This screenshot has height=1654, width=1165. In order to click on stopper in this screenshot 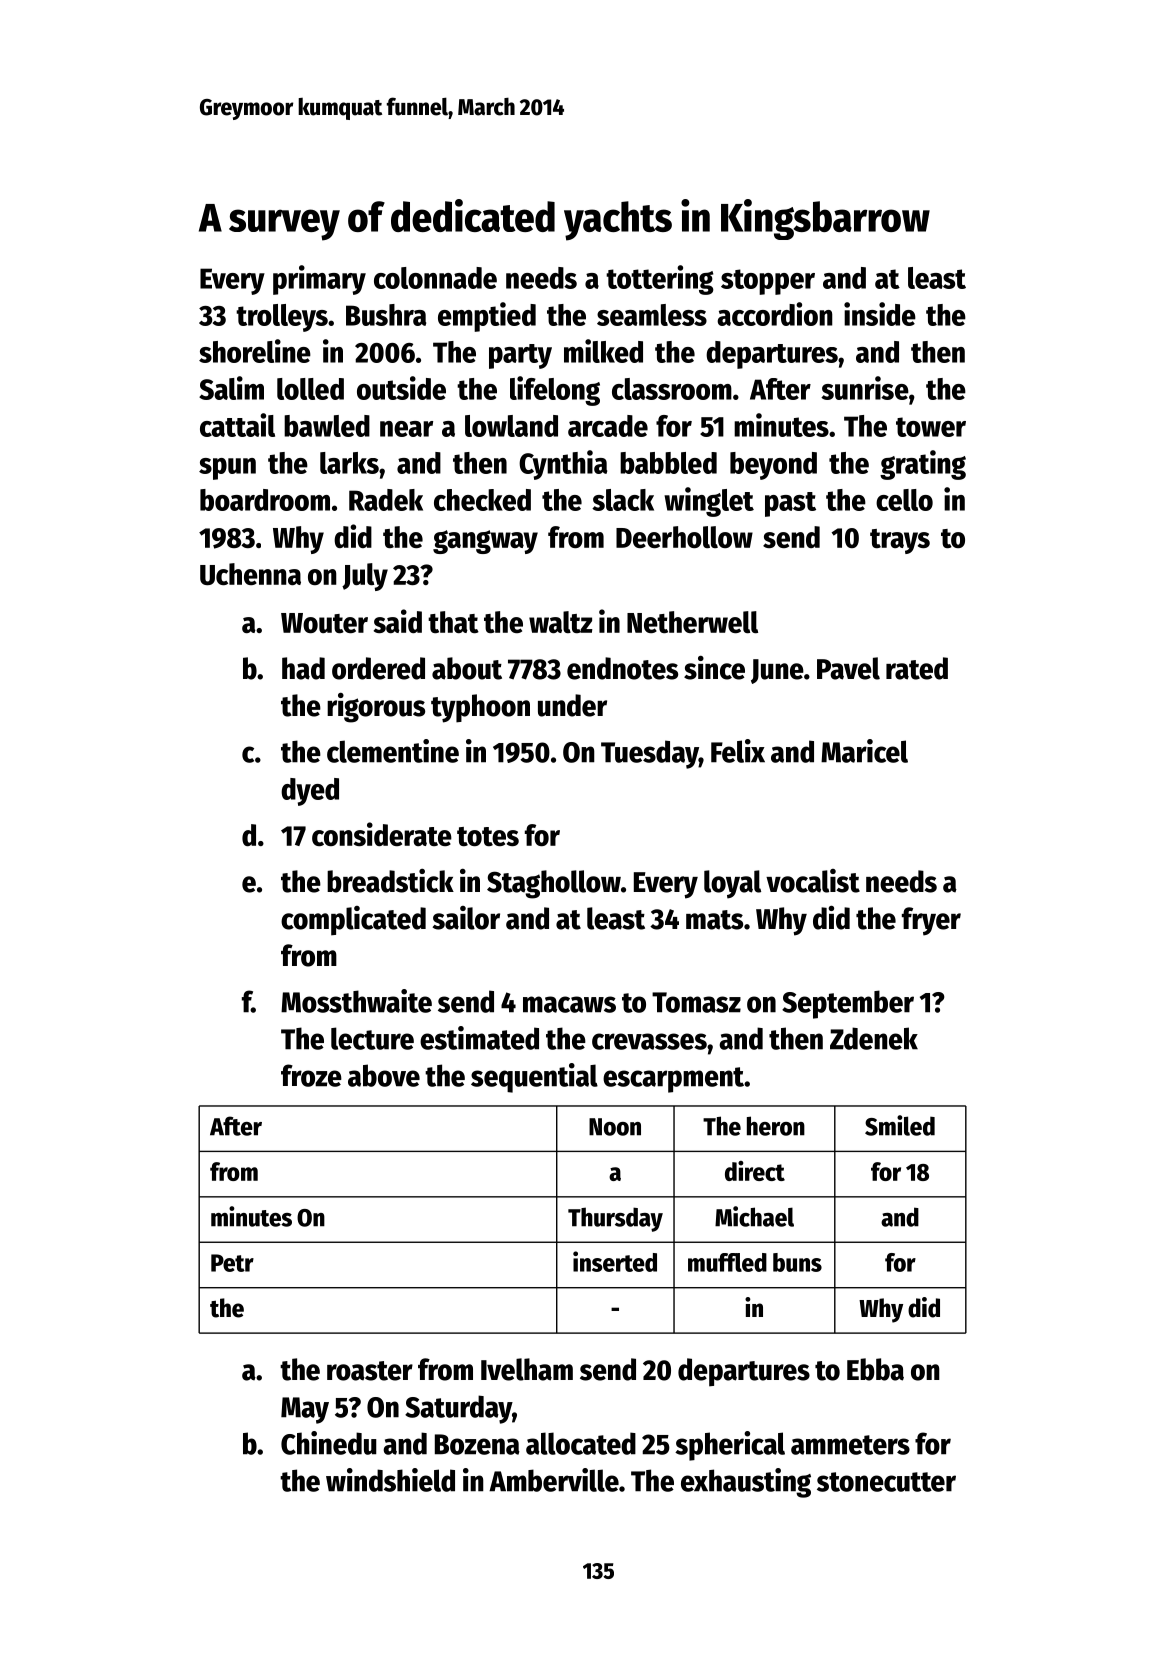, I will do `click(768, 282)`.
